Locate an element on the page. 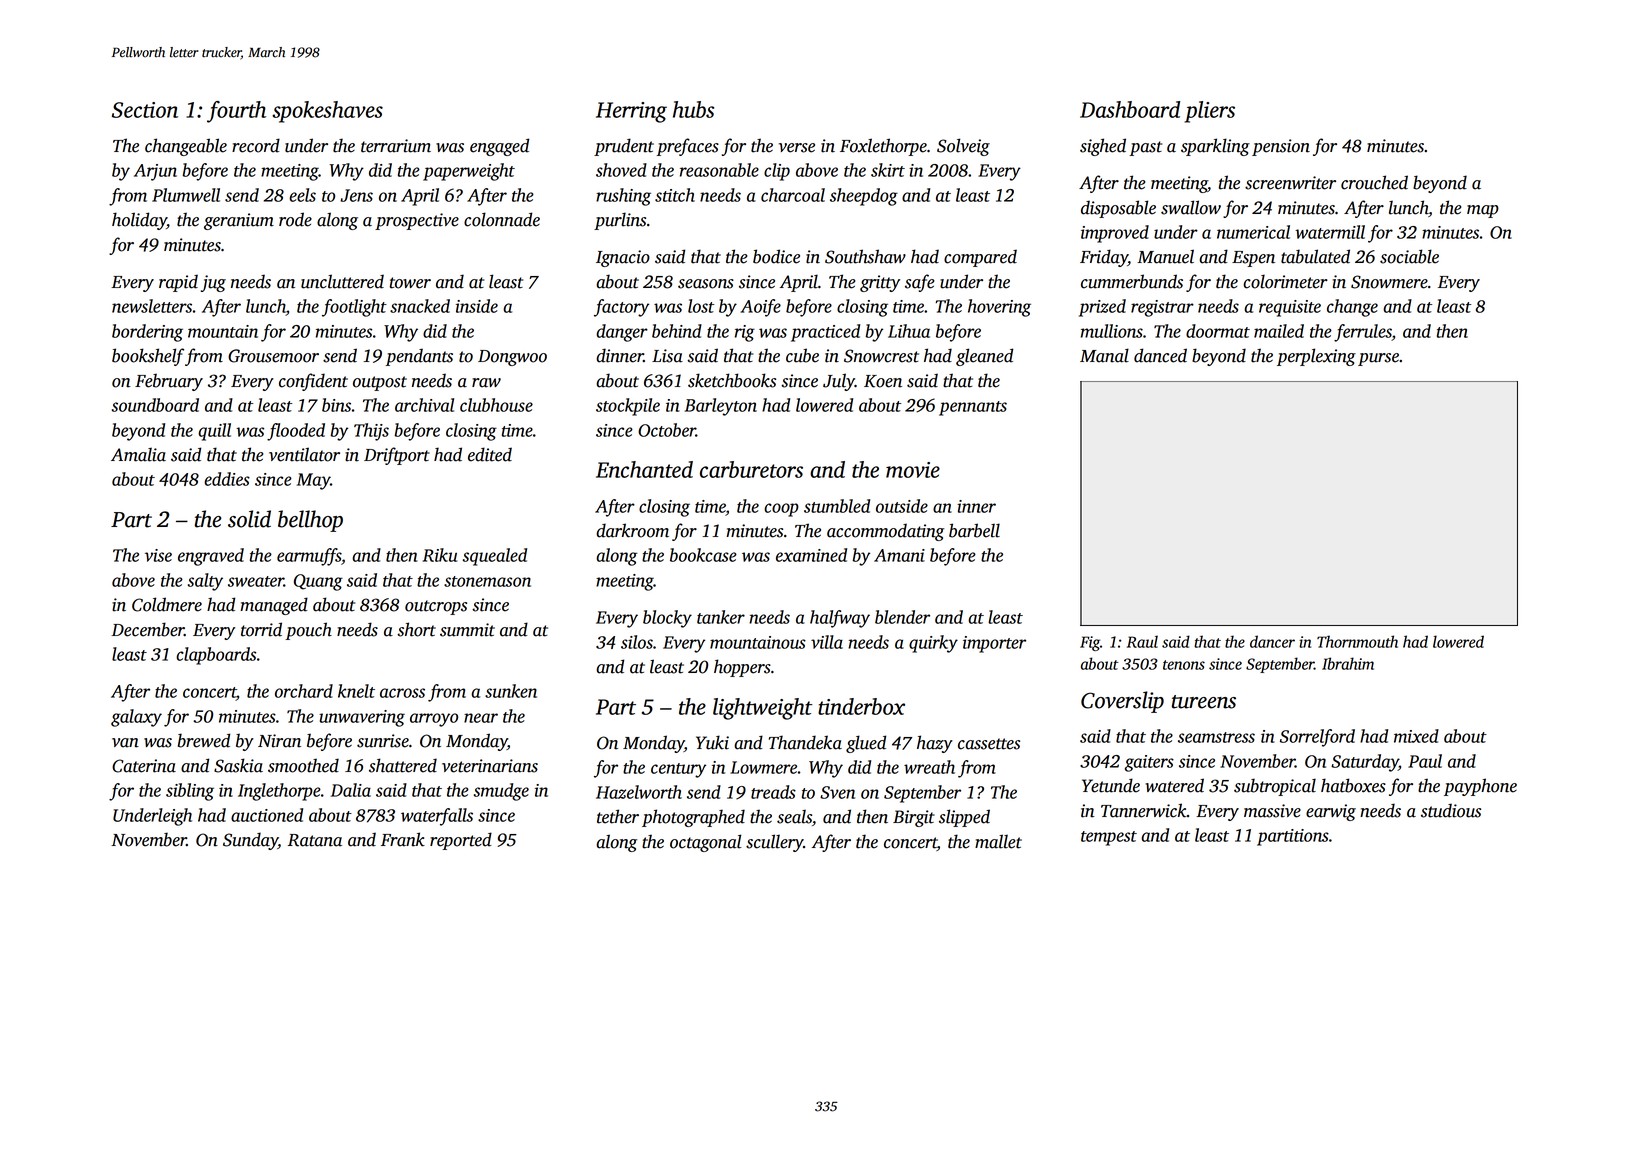  bins is located at coordinates (336, 405).
